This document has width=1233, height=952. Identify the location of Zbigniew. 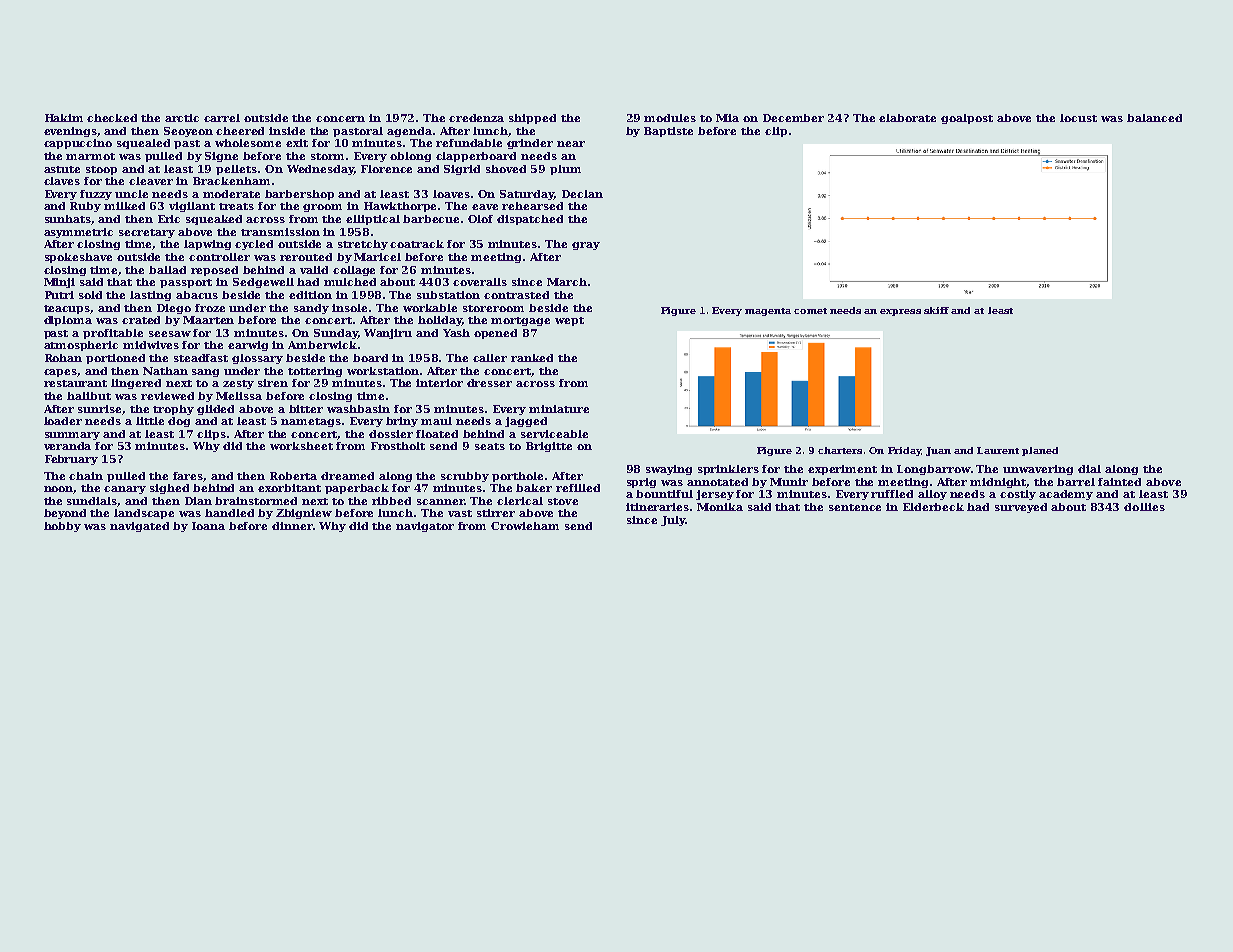
(304, 514).
